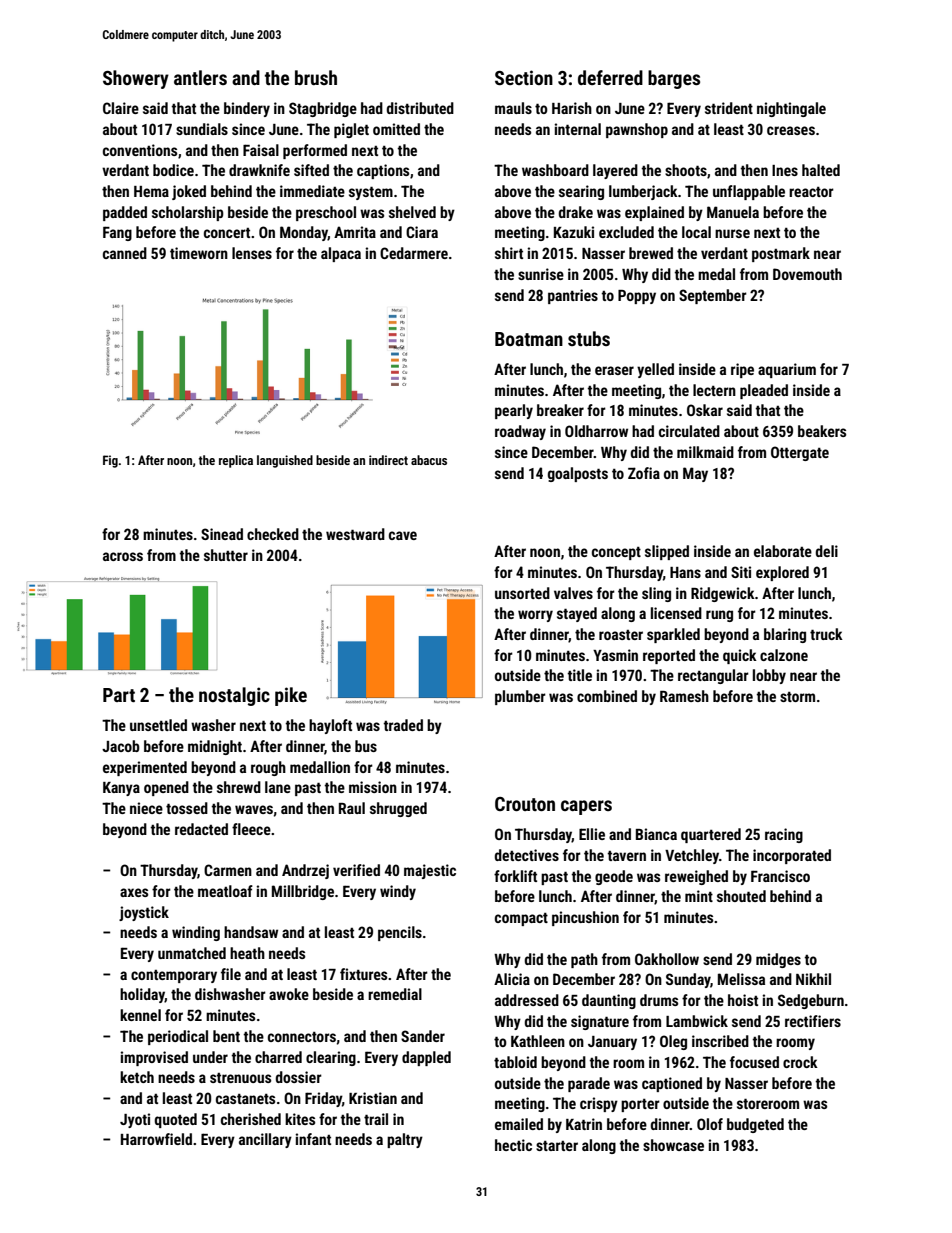  Describe the element at coordinates (395, 994) in the page. I see `remedial` at that location.
